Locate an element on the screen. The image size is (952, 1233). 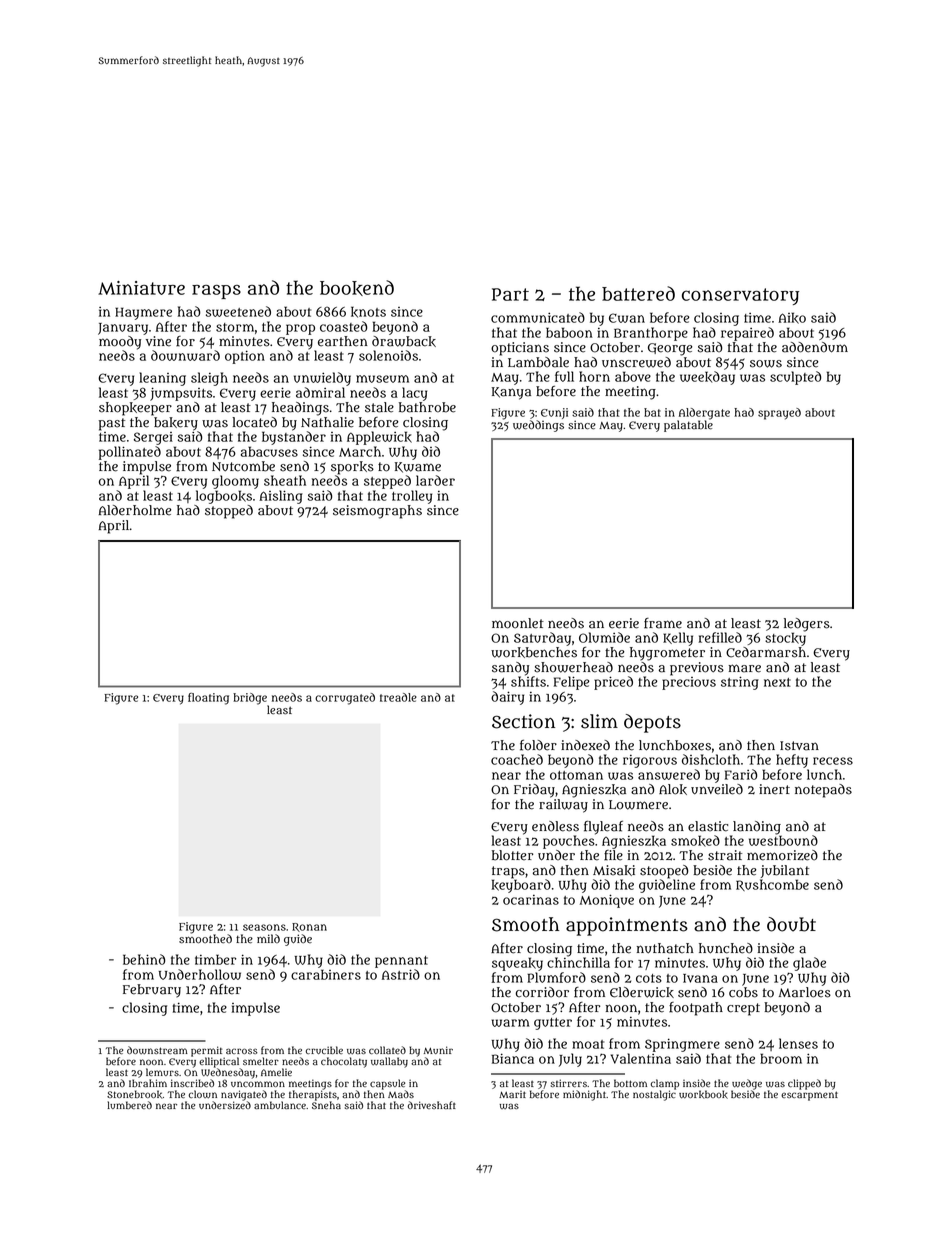
stopped is located at coordinates (229, 512).
